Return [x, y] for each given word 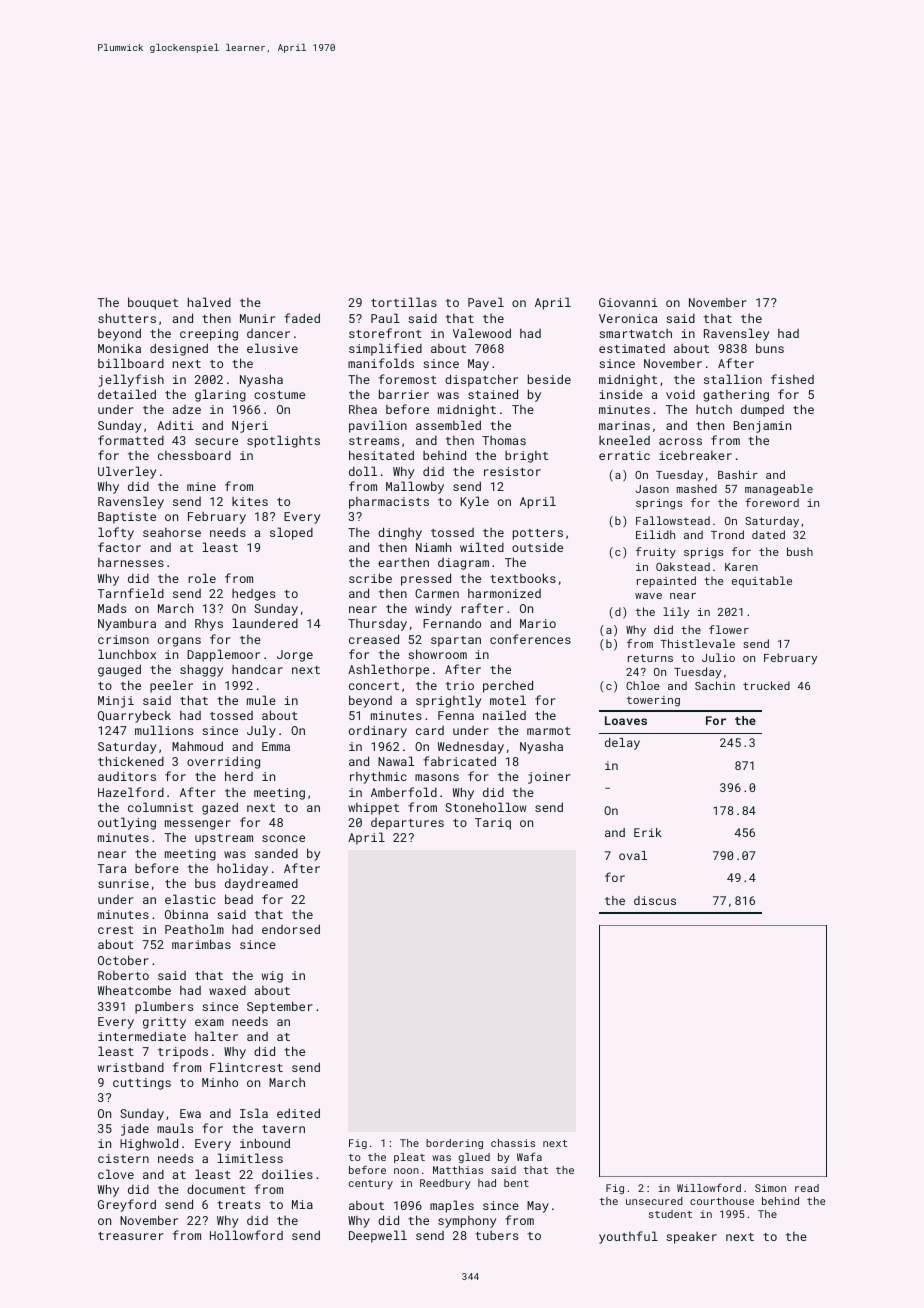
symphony [467, 1222]
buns [770, 348]
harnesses [131, 562]
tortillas [404, 302]
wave [648, 596]
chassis [513, 1143]
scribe [370, 578]
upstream [224, 839]
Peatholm [194, 929]
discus [655, 900]
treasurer [131, 1236]
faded [302, 318]
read [807, 1188]
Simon [770, 1188]
